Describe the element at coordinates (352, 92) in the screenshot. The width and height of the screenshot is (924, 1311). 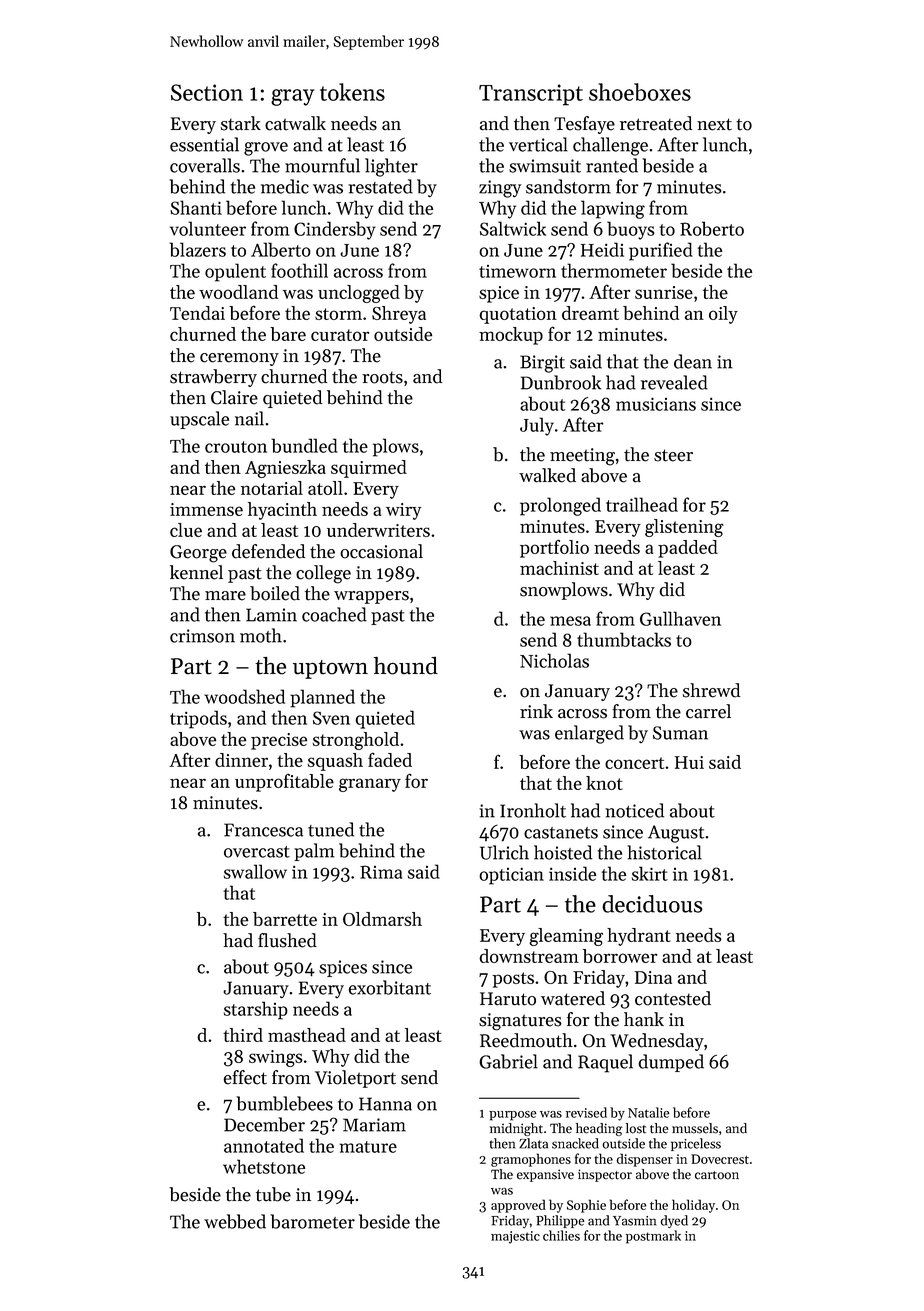
I see `tokens` at that location.
